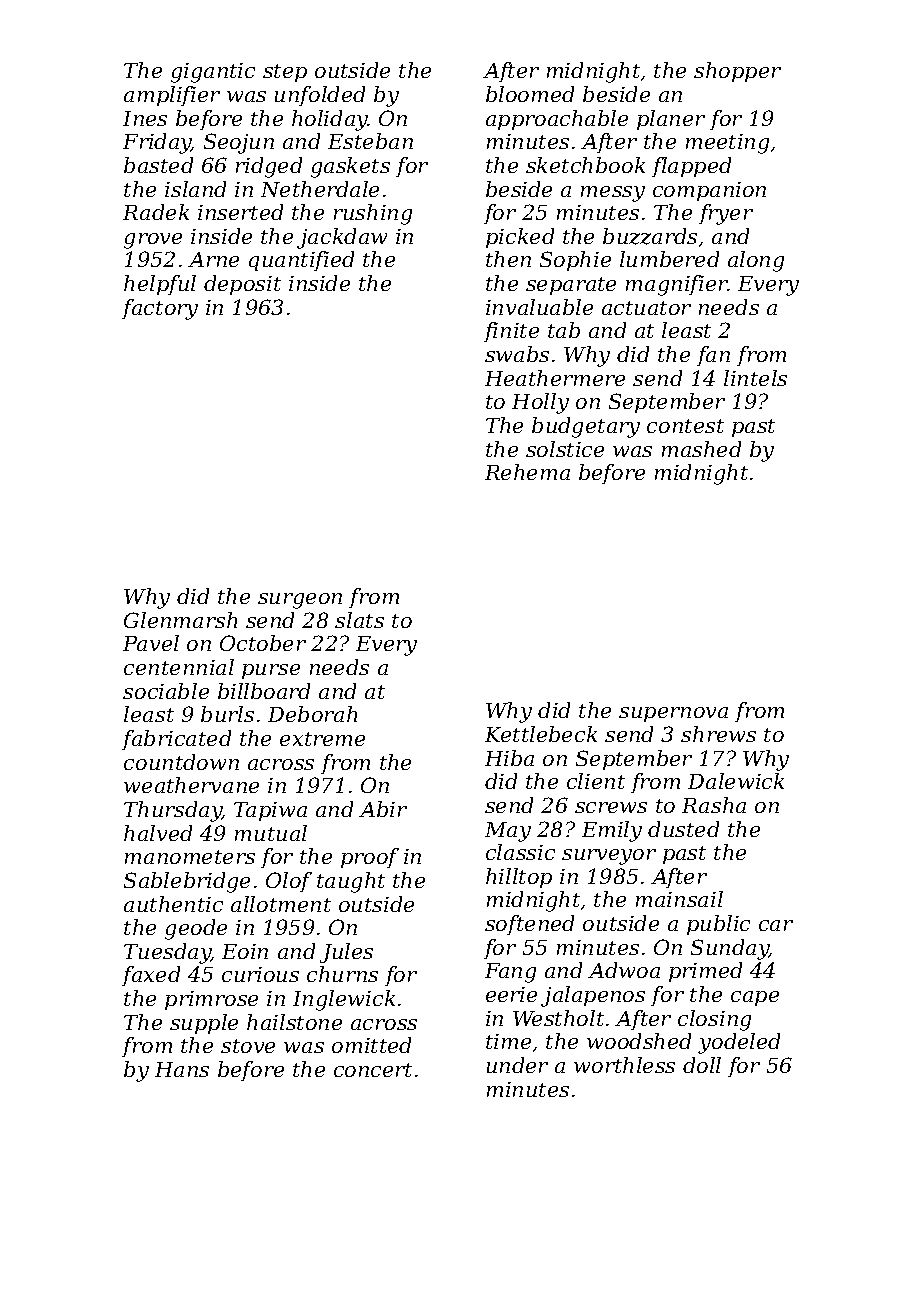 This screenshot has width=924, height=1311. What do you see at coordinates (344, 1000) in the screenshot?
I see `Inglewick` at bounding box center [344, 1000].
